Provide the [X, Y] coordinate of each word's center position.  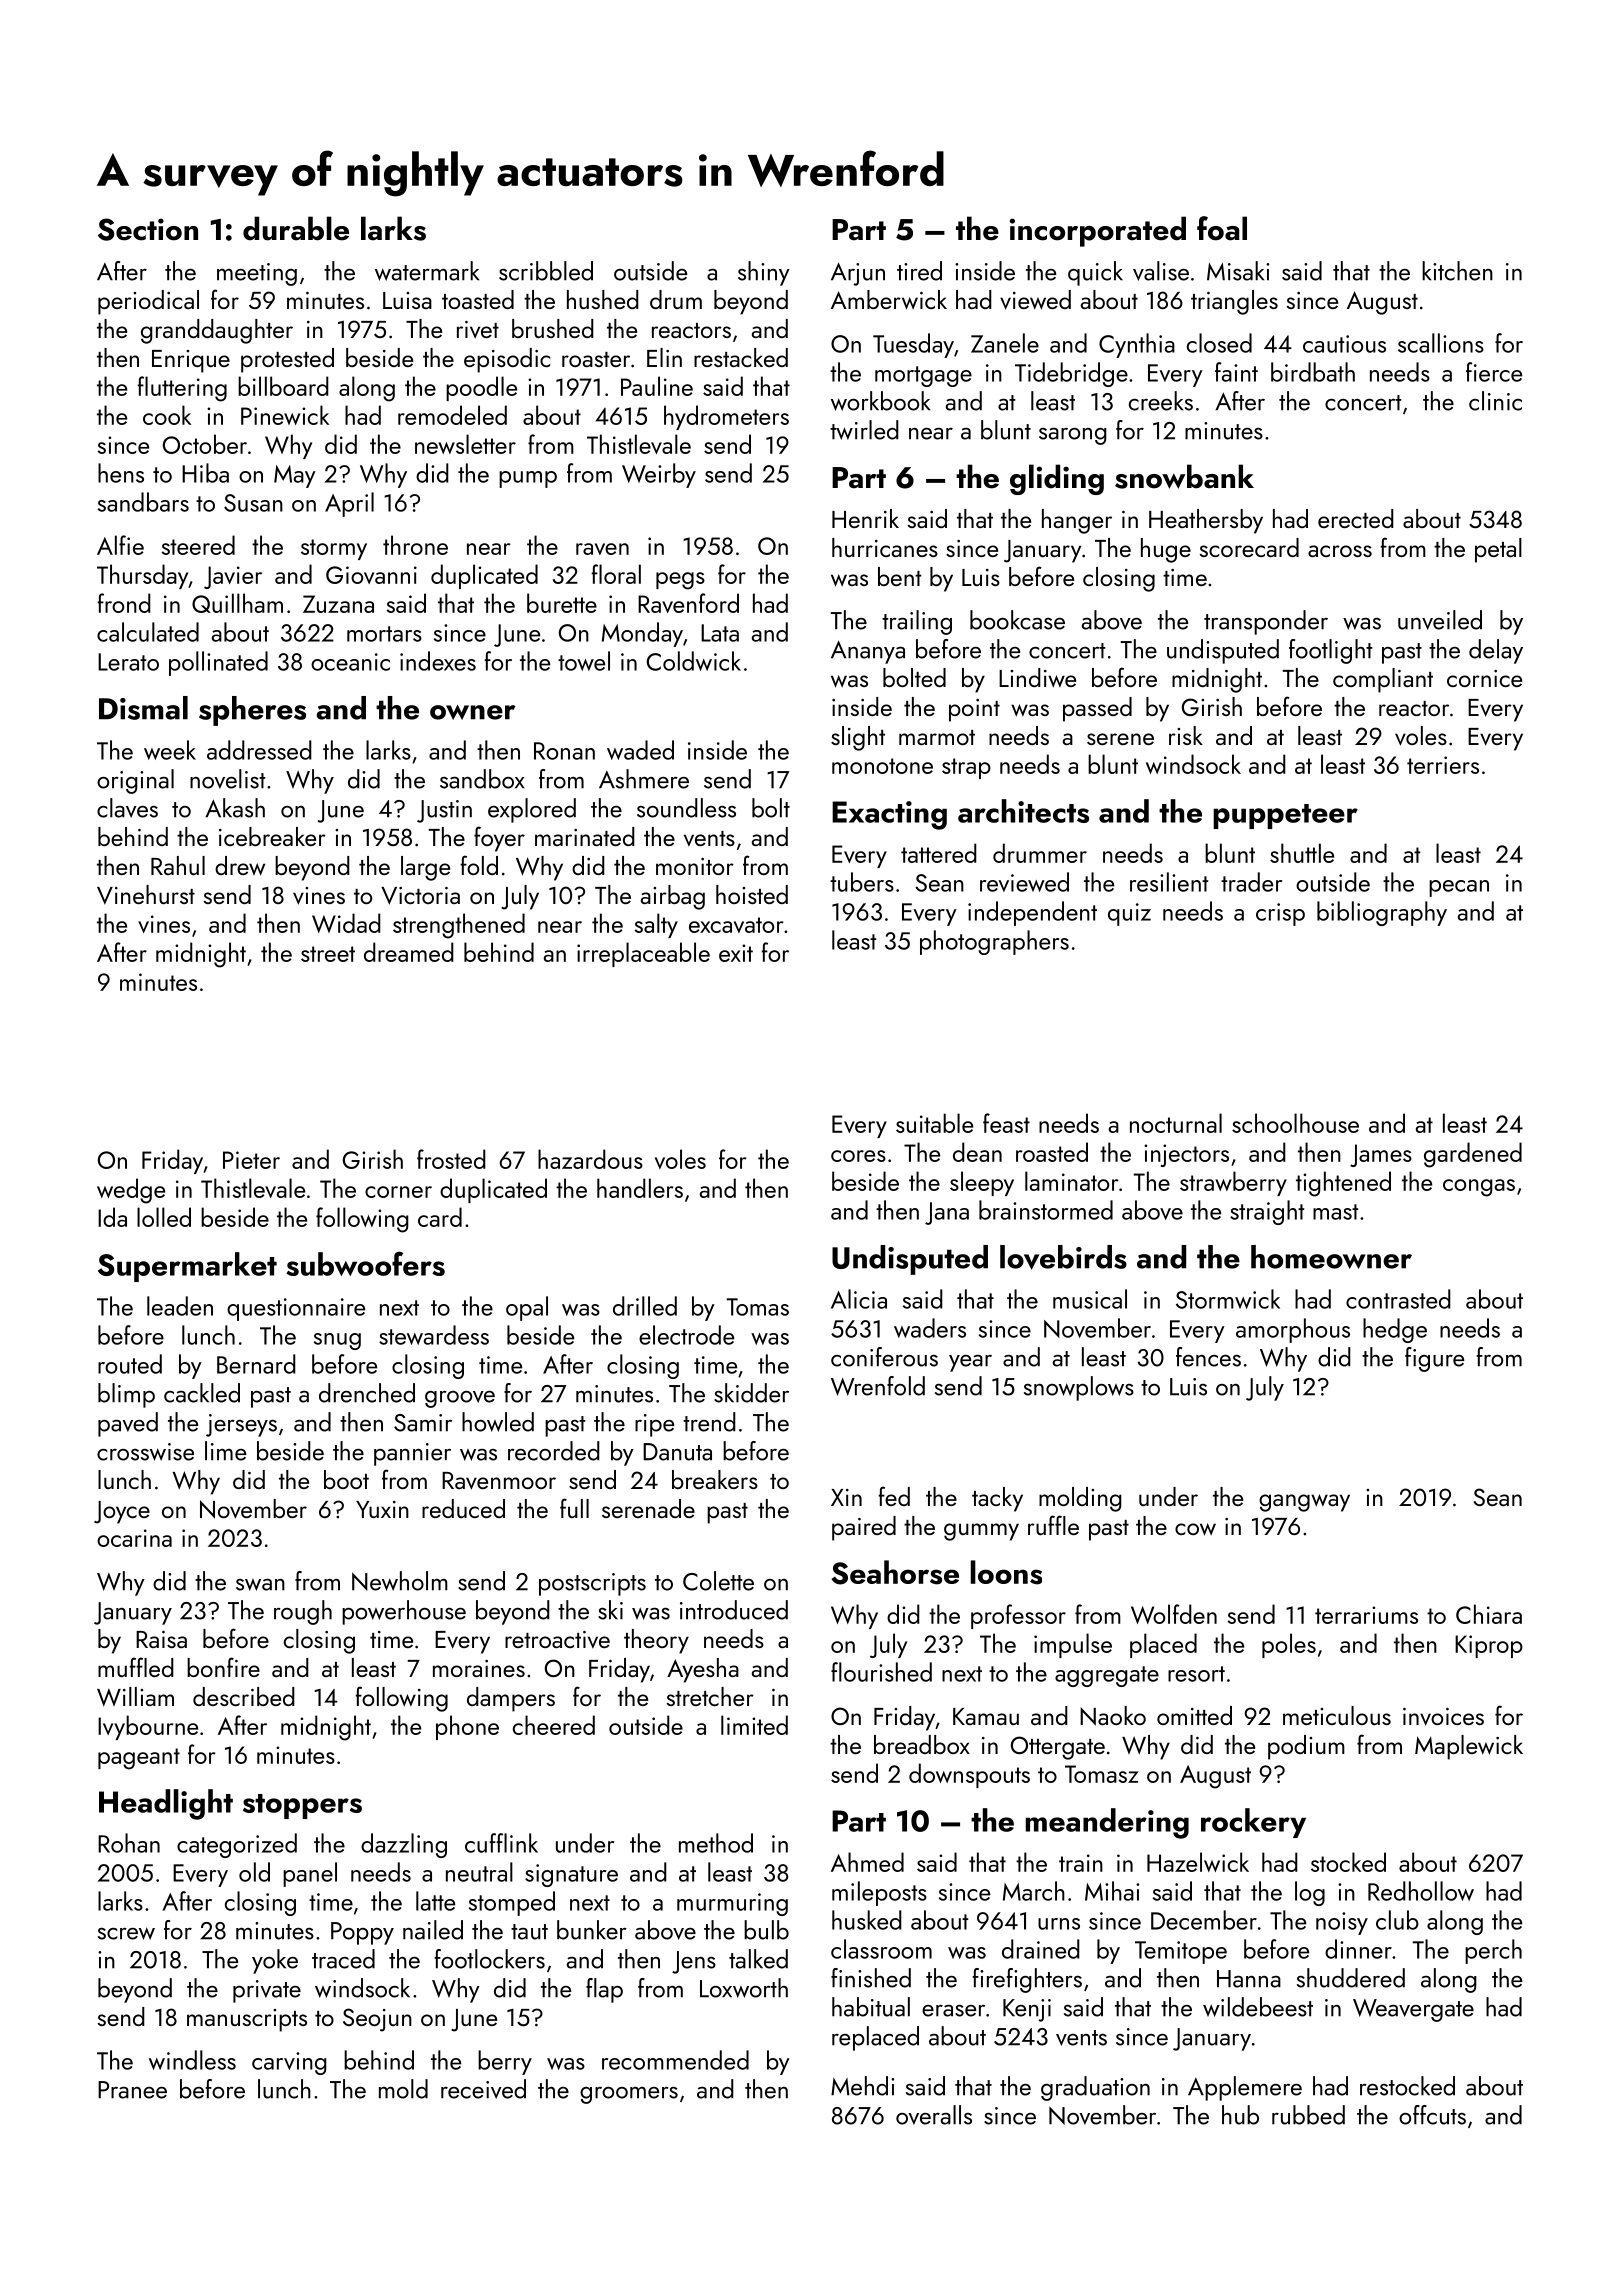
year [970, 1363]
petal [1498, 550]
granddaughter [217, 331]
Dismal [143, 708]
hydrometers [726, 417]
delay [1496, 651]
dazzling [404, 1845]
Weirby [659, 475]
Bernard [256, 1364]
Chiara [1489, 1614]
